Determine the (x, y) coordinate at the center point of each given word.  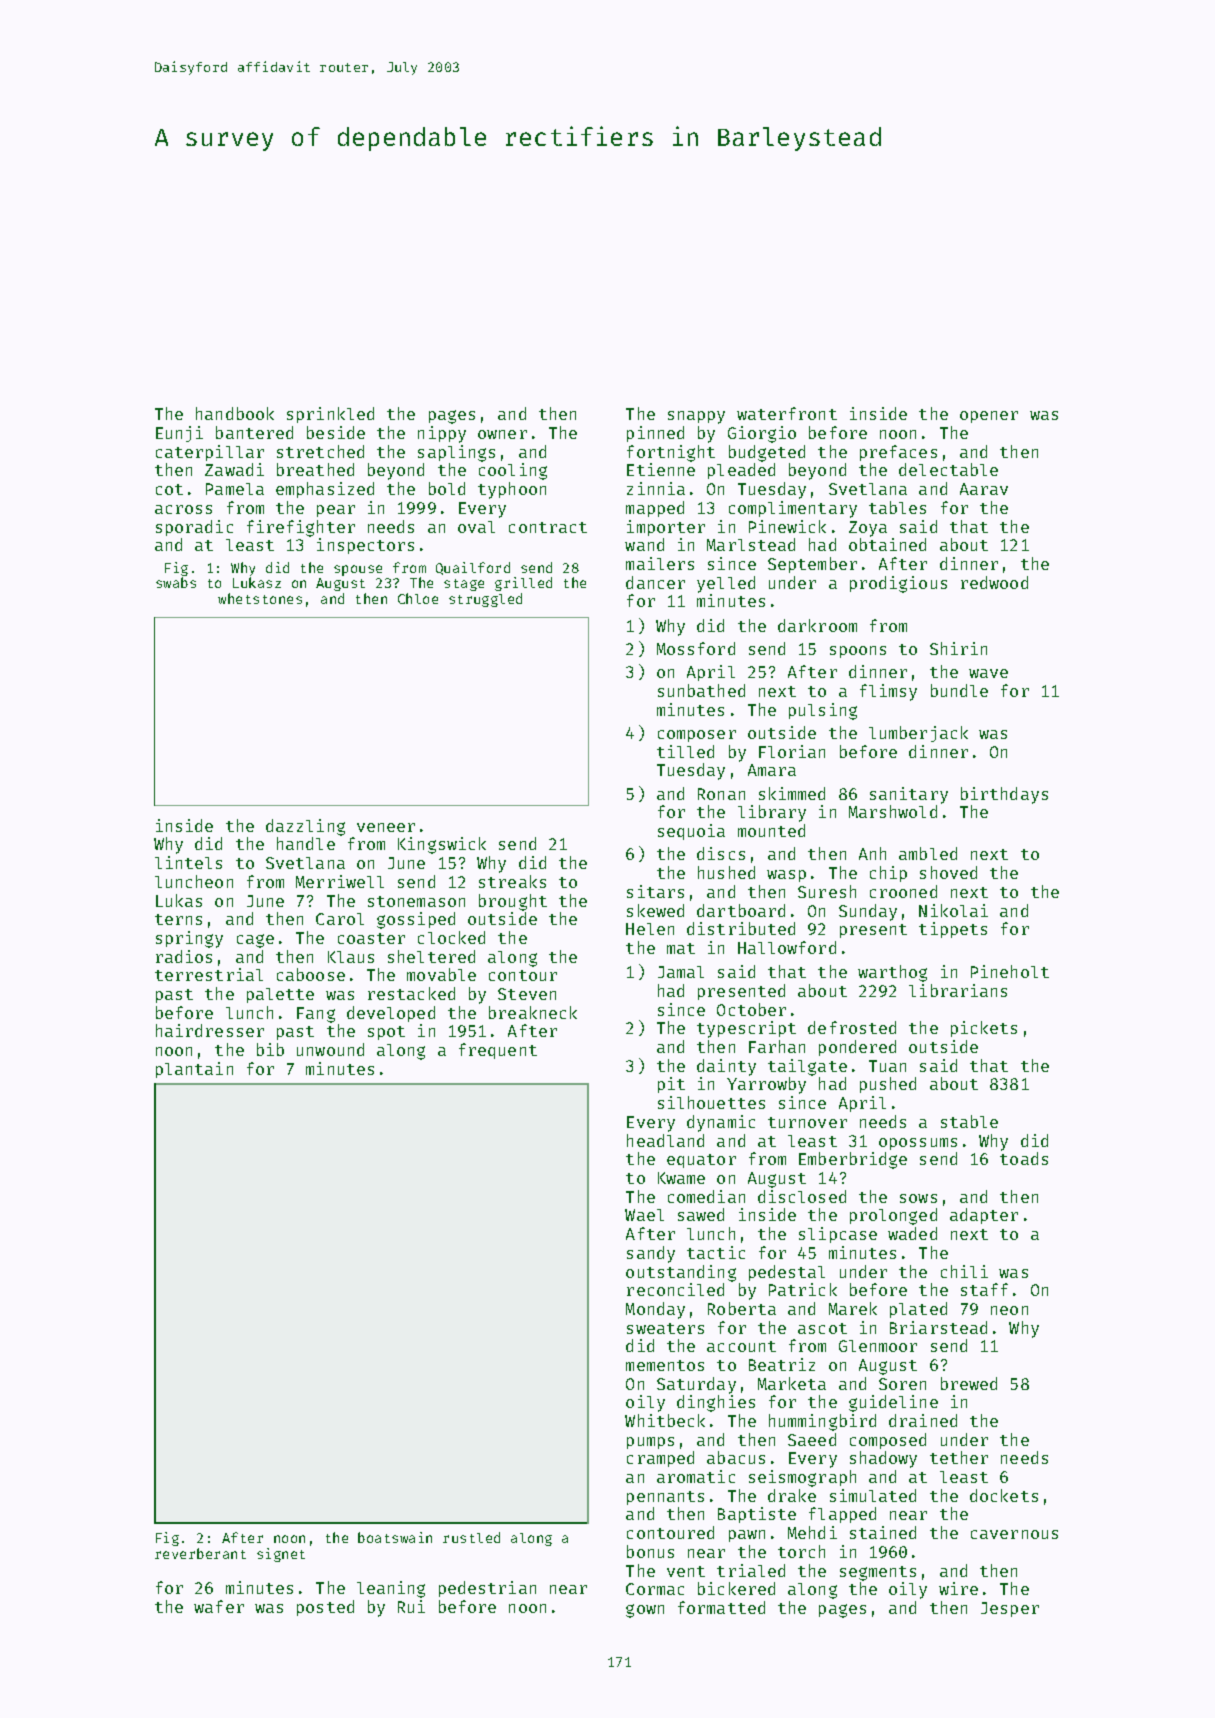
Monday (655, 1310)
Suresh (827, 891)
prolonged (893, 1216)
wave (988, 673)
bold (447, 488)
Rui (411, 1606)
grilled (523, 584)
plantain (194, 1070)
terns (178, 919)
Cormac (655, 1589)
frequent (498, 1051)
